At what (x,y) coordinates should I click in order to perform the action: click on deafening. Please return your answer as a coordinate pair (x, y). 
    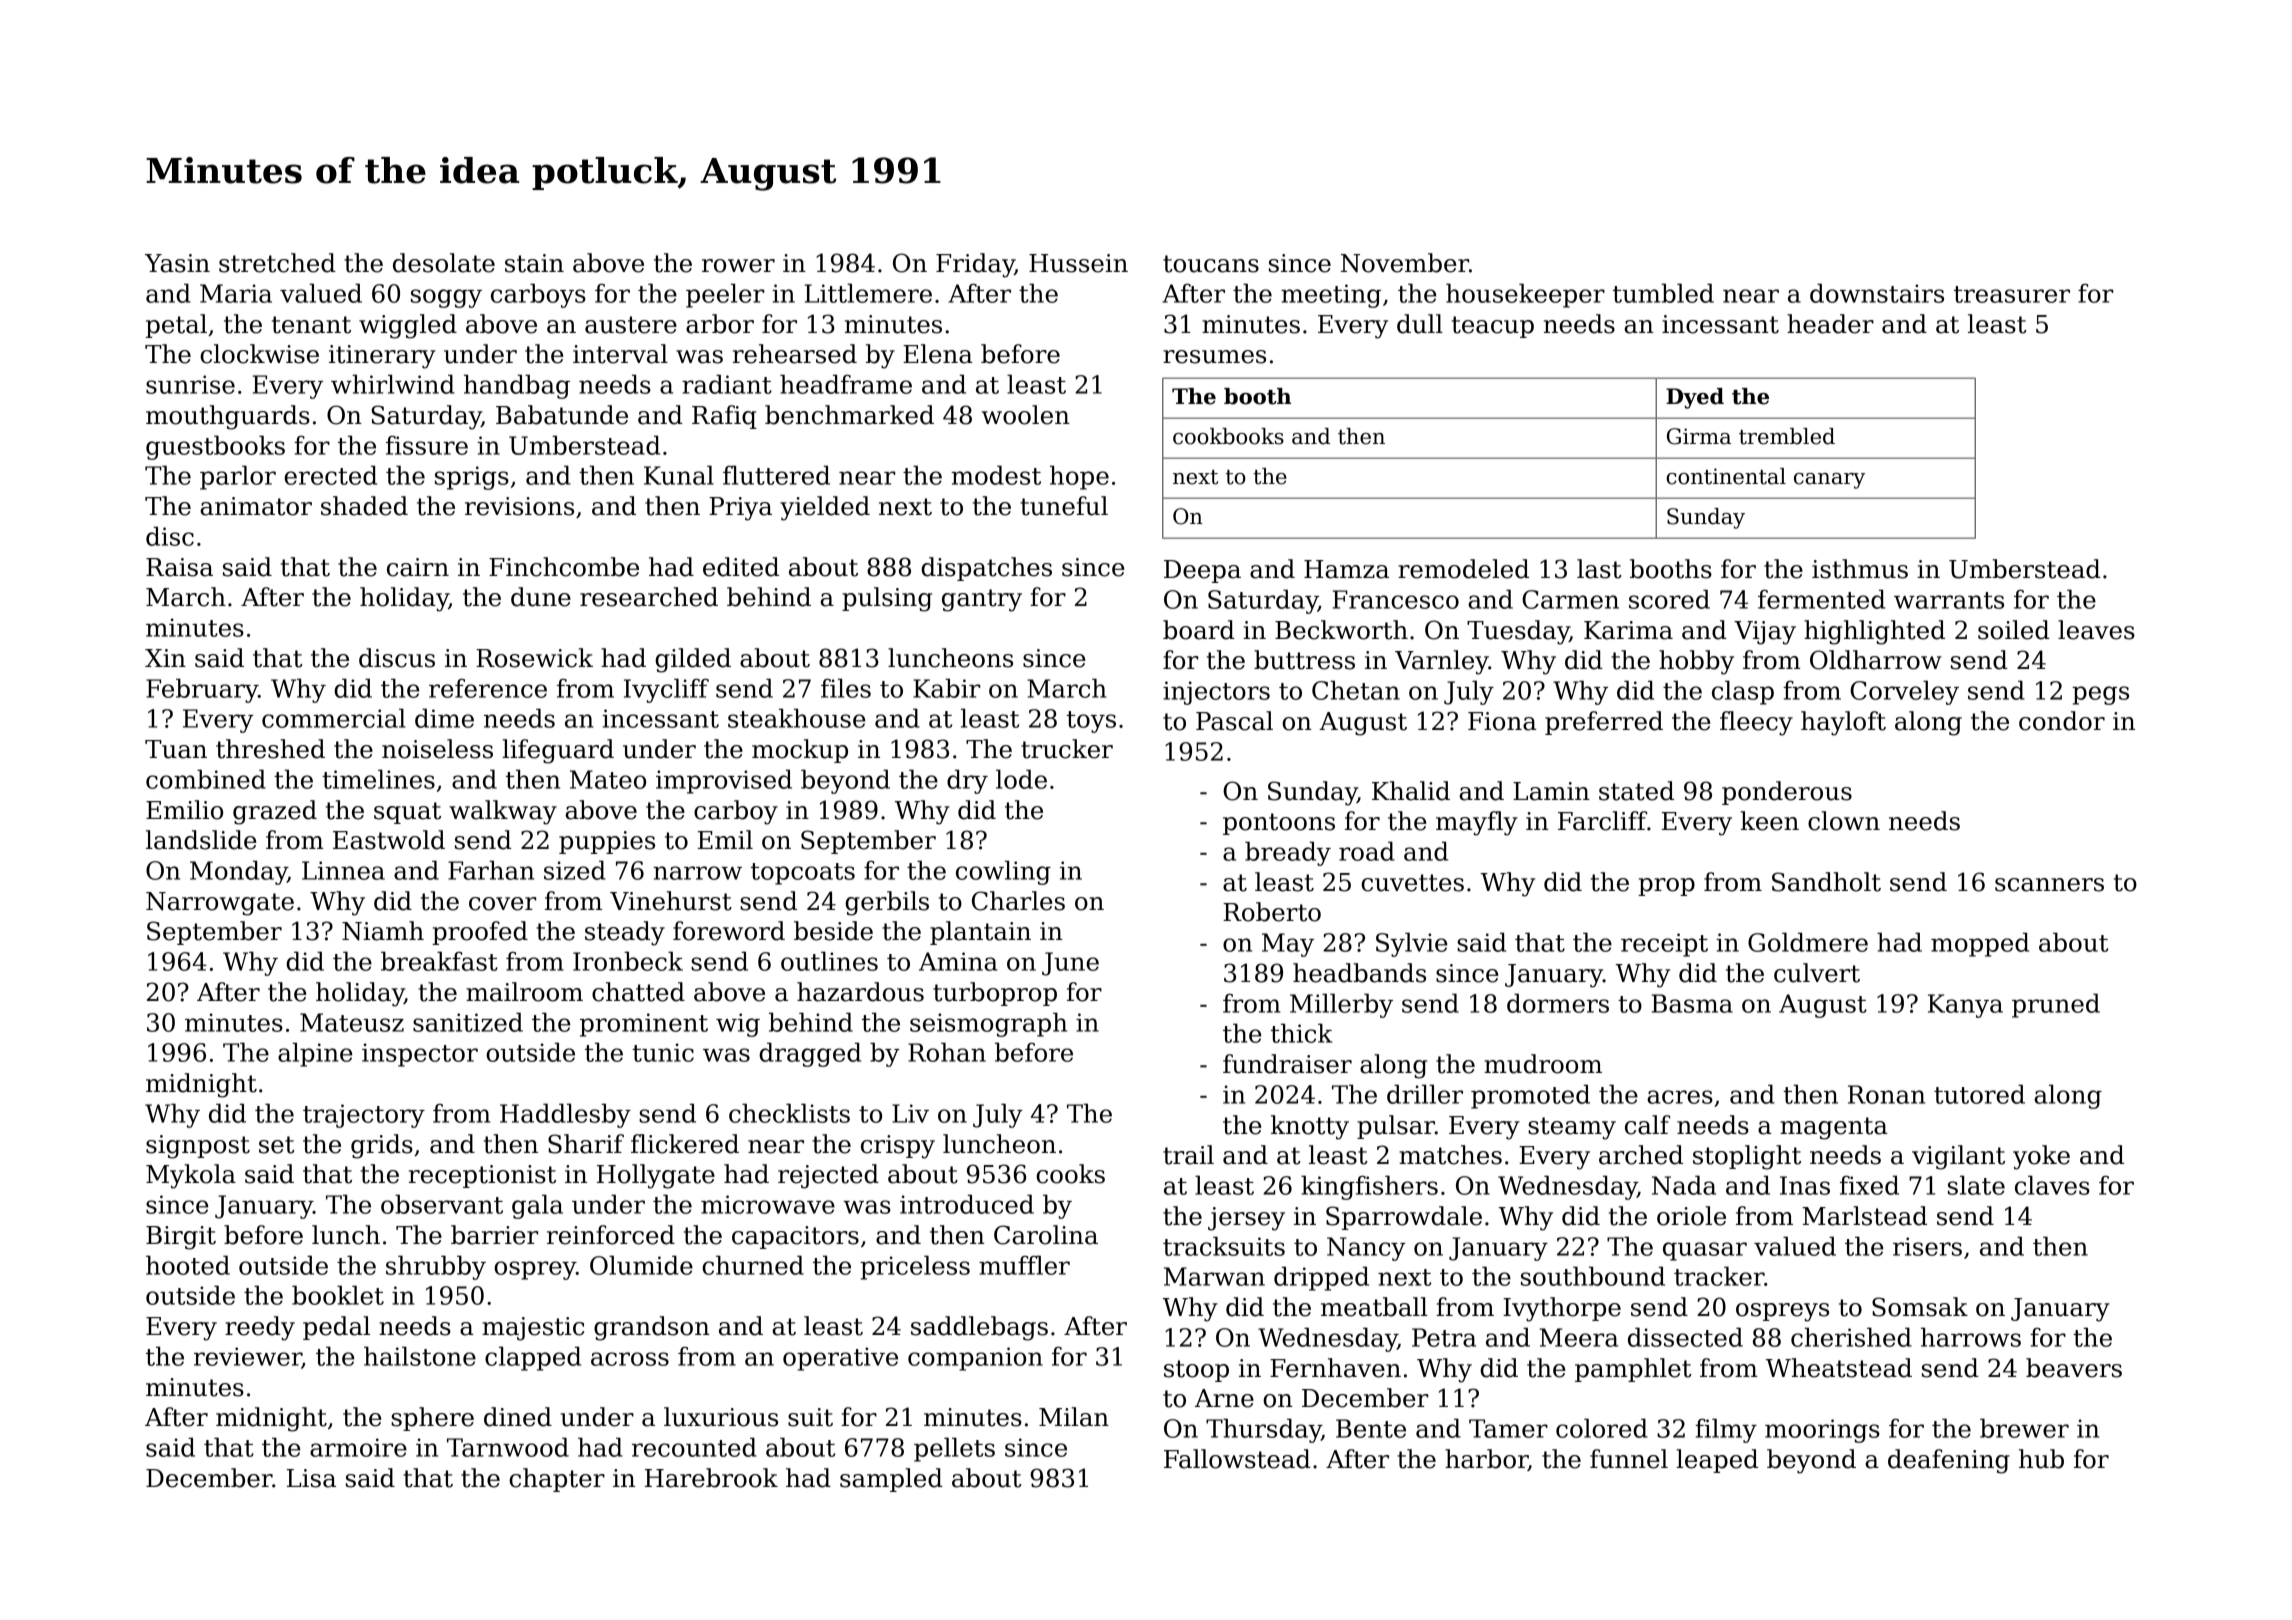
    Looking at the image, I should click on (1949, 1461).
